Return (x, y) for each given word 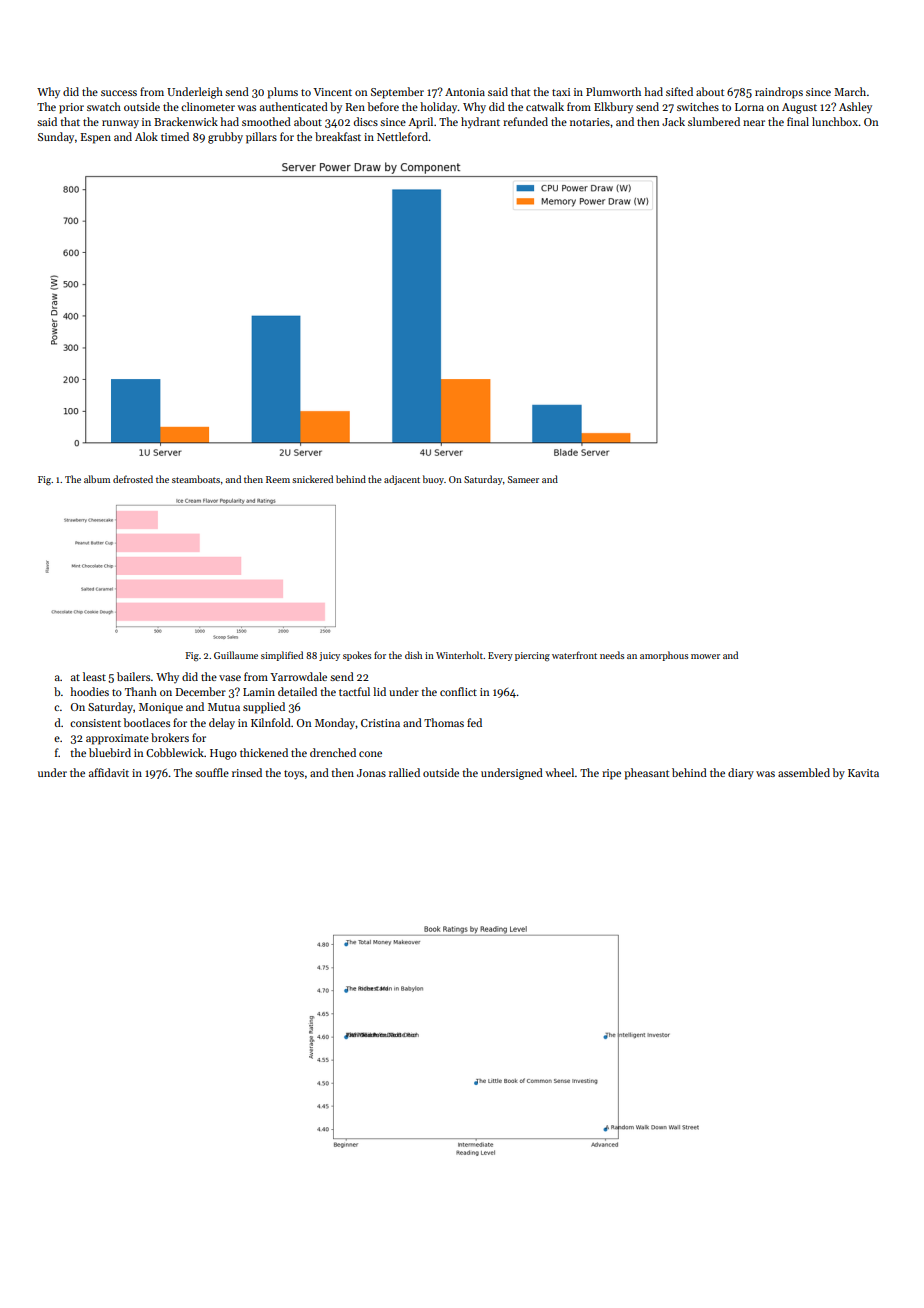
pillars (261, 138)
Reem (278, 479)
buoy (433, 480)
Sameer (523, 479)
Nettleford (402, 136)
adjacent (402, 480)
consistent (95, 723)
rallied (404, 772)
